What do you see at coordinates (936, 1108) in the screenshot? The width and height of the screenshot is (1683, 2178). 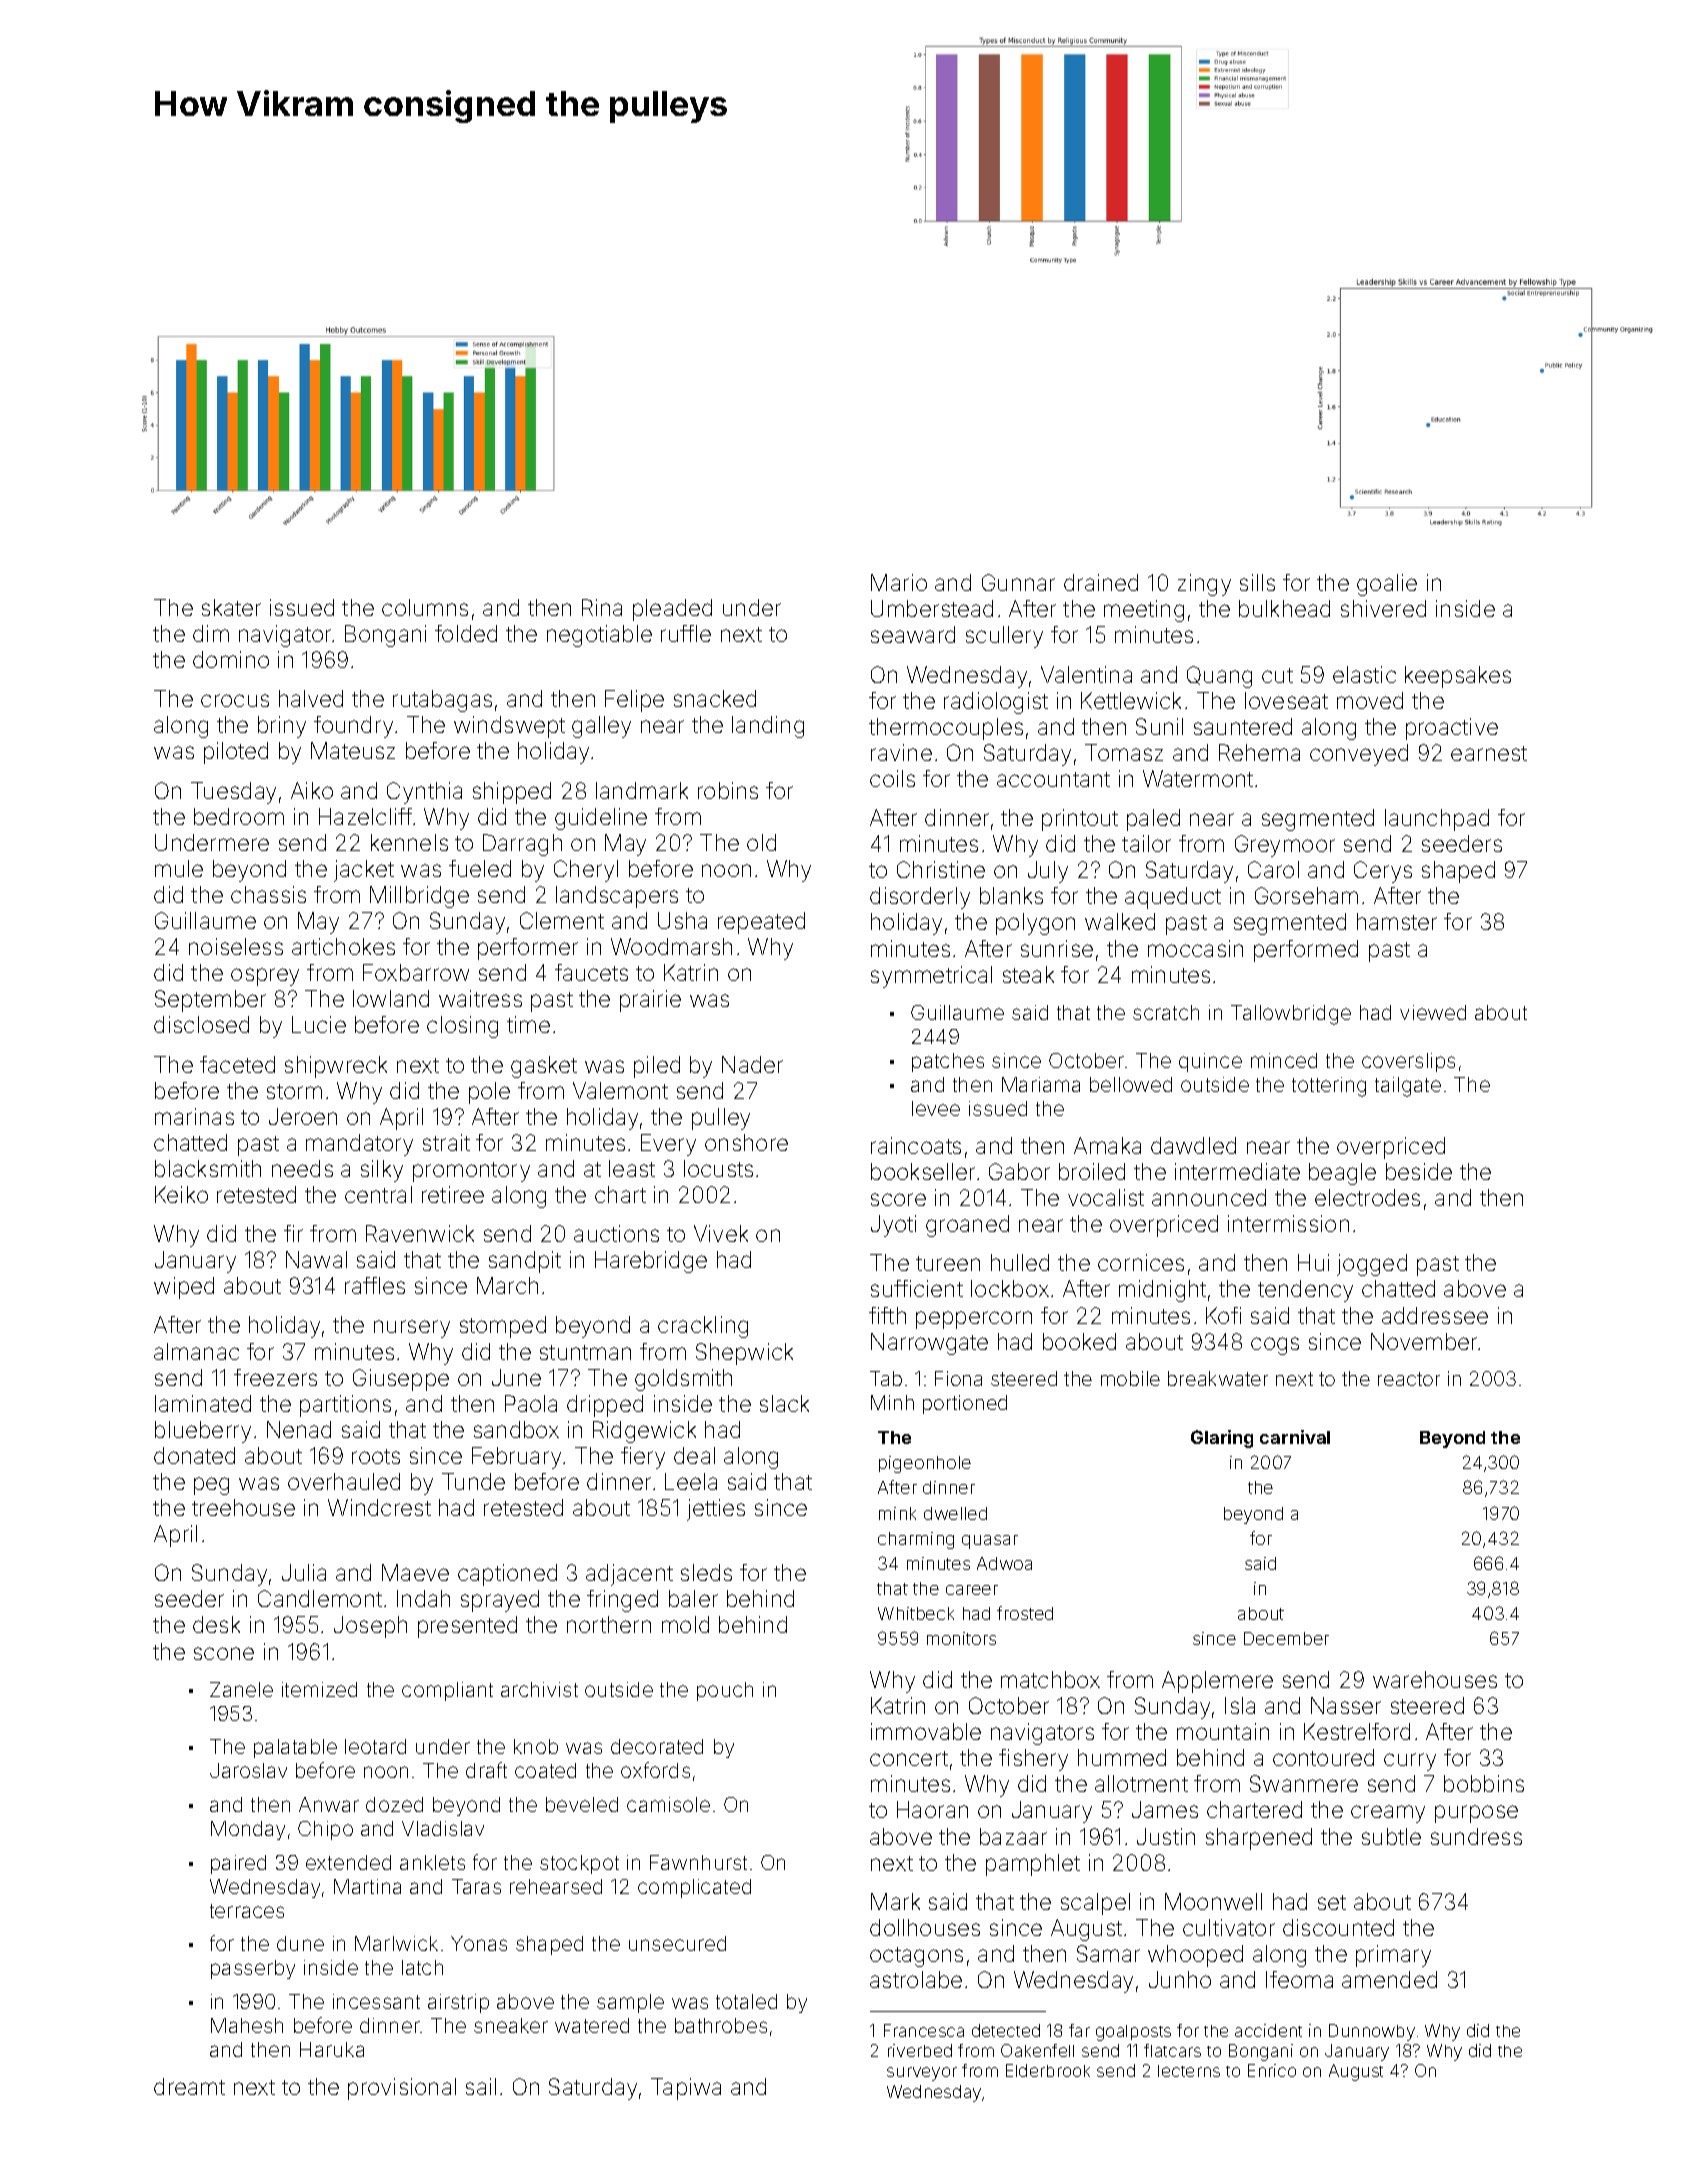 I see `levee` at bounding box center [936, 1108].
